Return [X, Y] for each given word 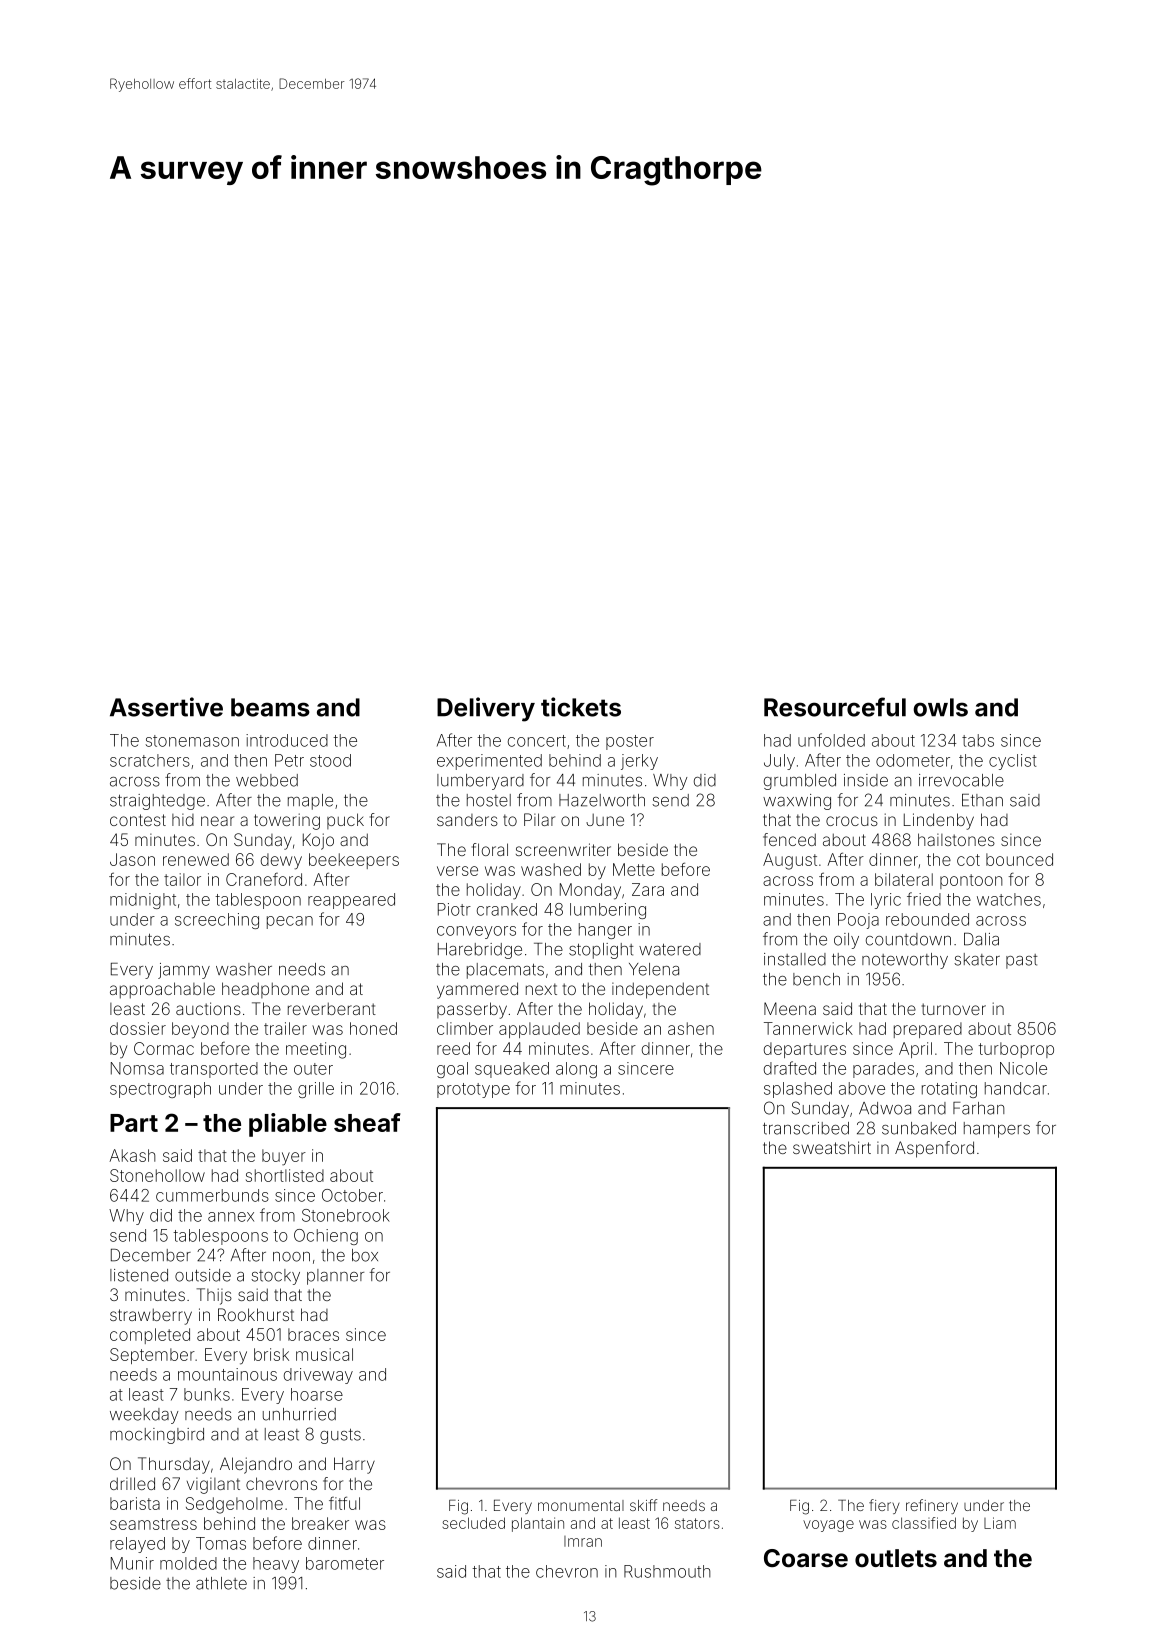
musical [324, 1354]
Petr [289, 760]
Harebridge [480, 951]
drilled [132, 1483]
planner [335, 1277]
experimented [489, 762]
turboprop [1016, 1050]
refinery [932, 1506]
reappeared [351, 901]
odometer [913, 760]
